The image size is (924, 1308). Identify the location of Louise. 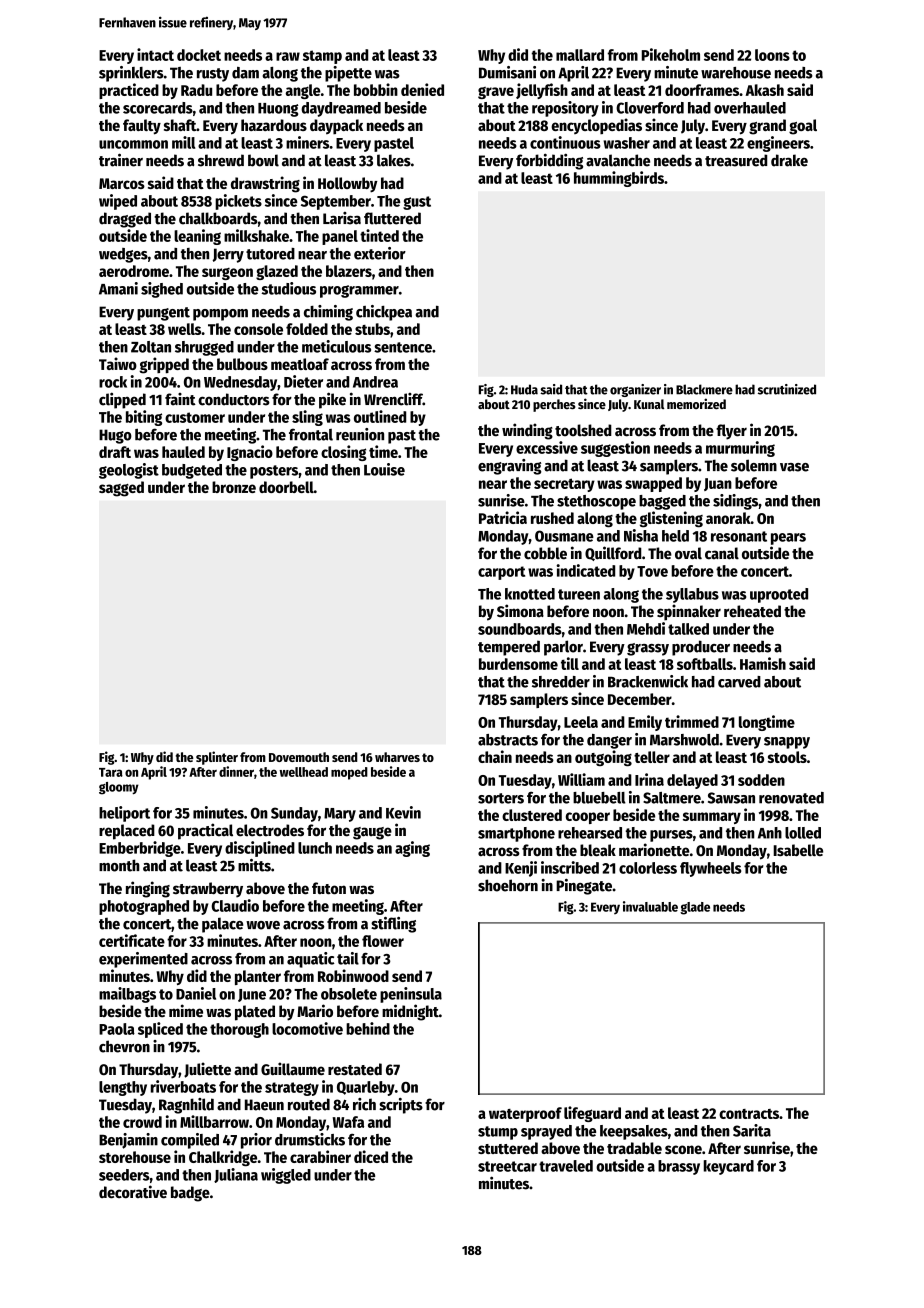
(384, 469).
